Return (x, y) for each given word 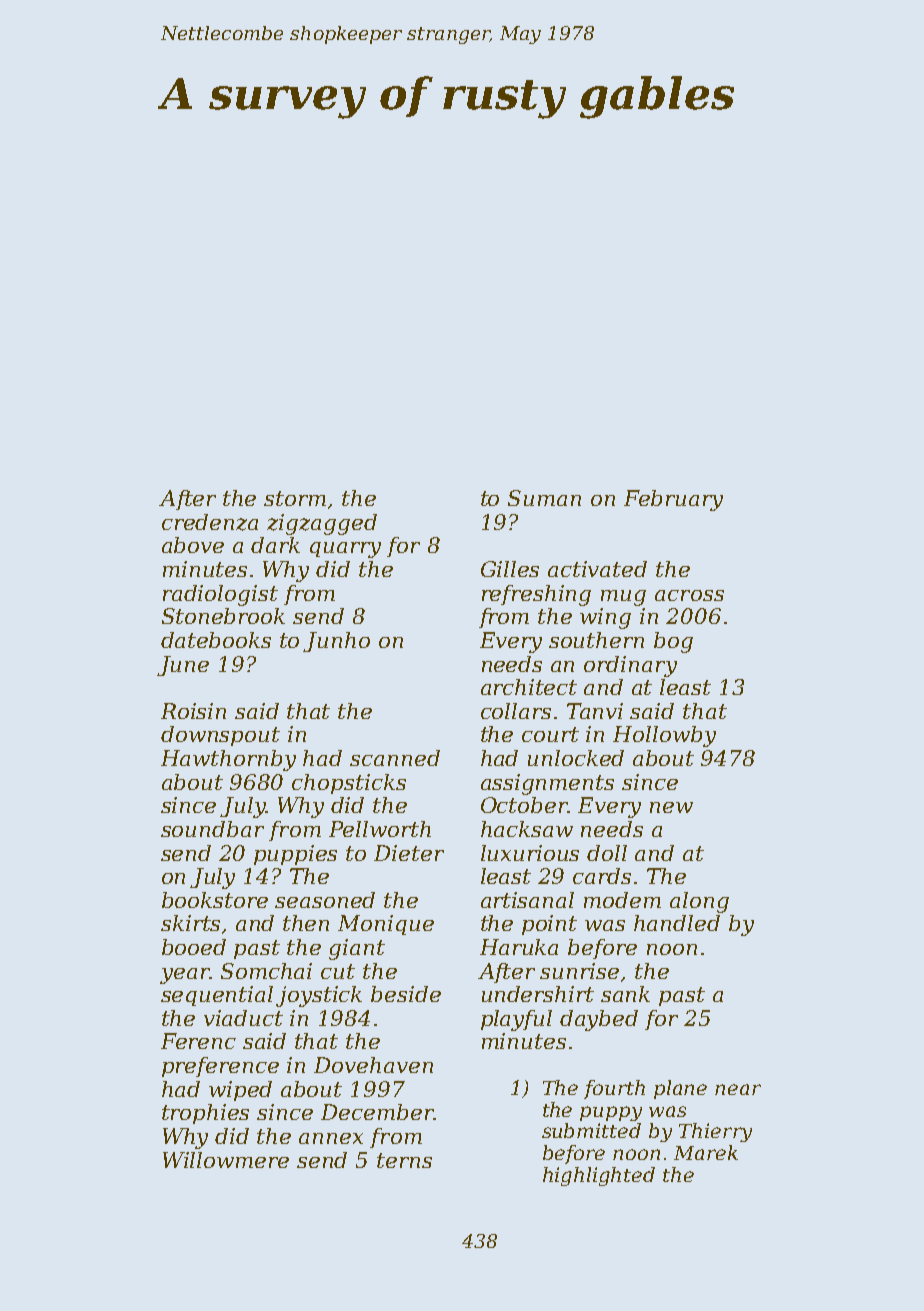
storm (295, 498)
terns (404, 1160)
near (738, 1089)
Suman (544, 498)
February (673, 500)
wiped (240, 1091)
